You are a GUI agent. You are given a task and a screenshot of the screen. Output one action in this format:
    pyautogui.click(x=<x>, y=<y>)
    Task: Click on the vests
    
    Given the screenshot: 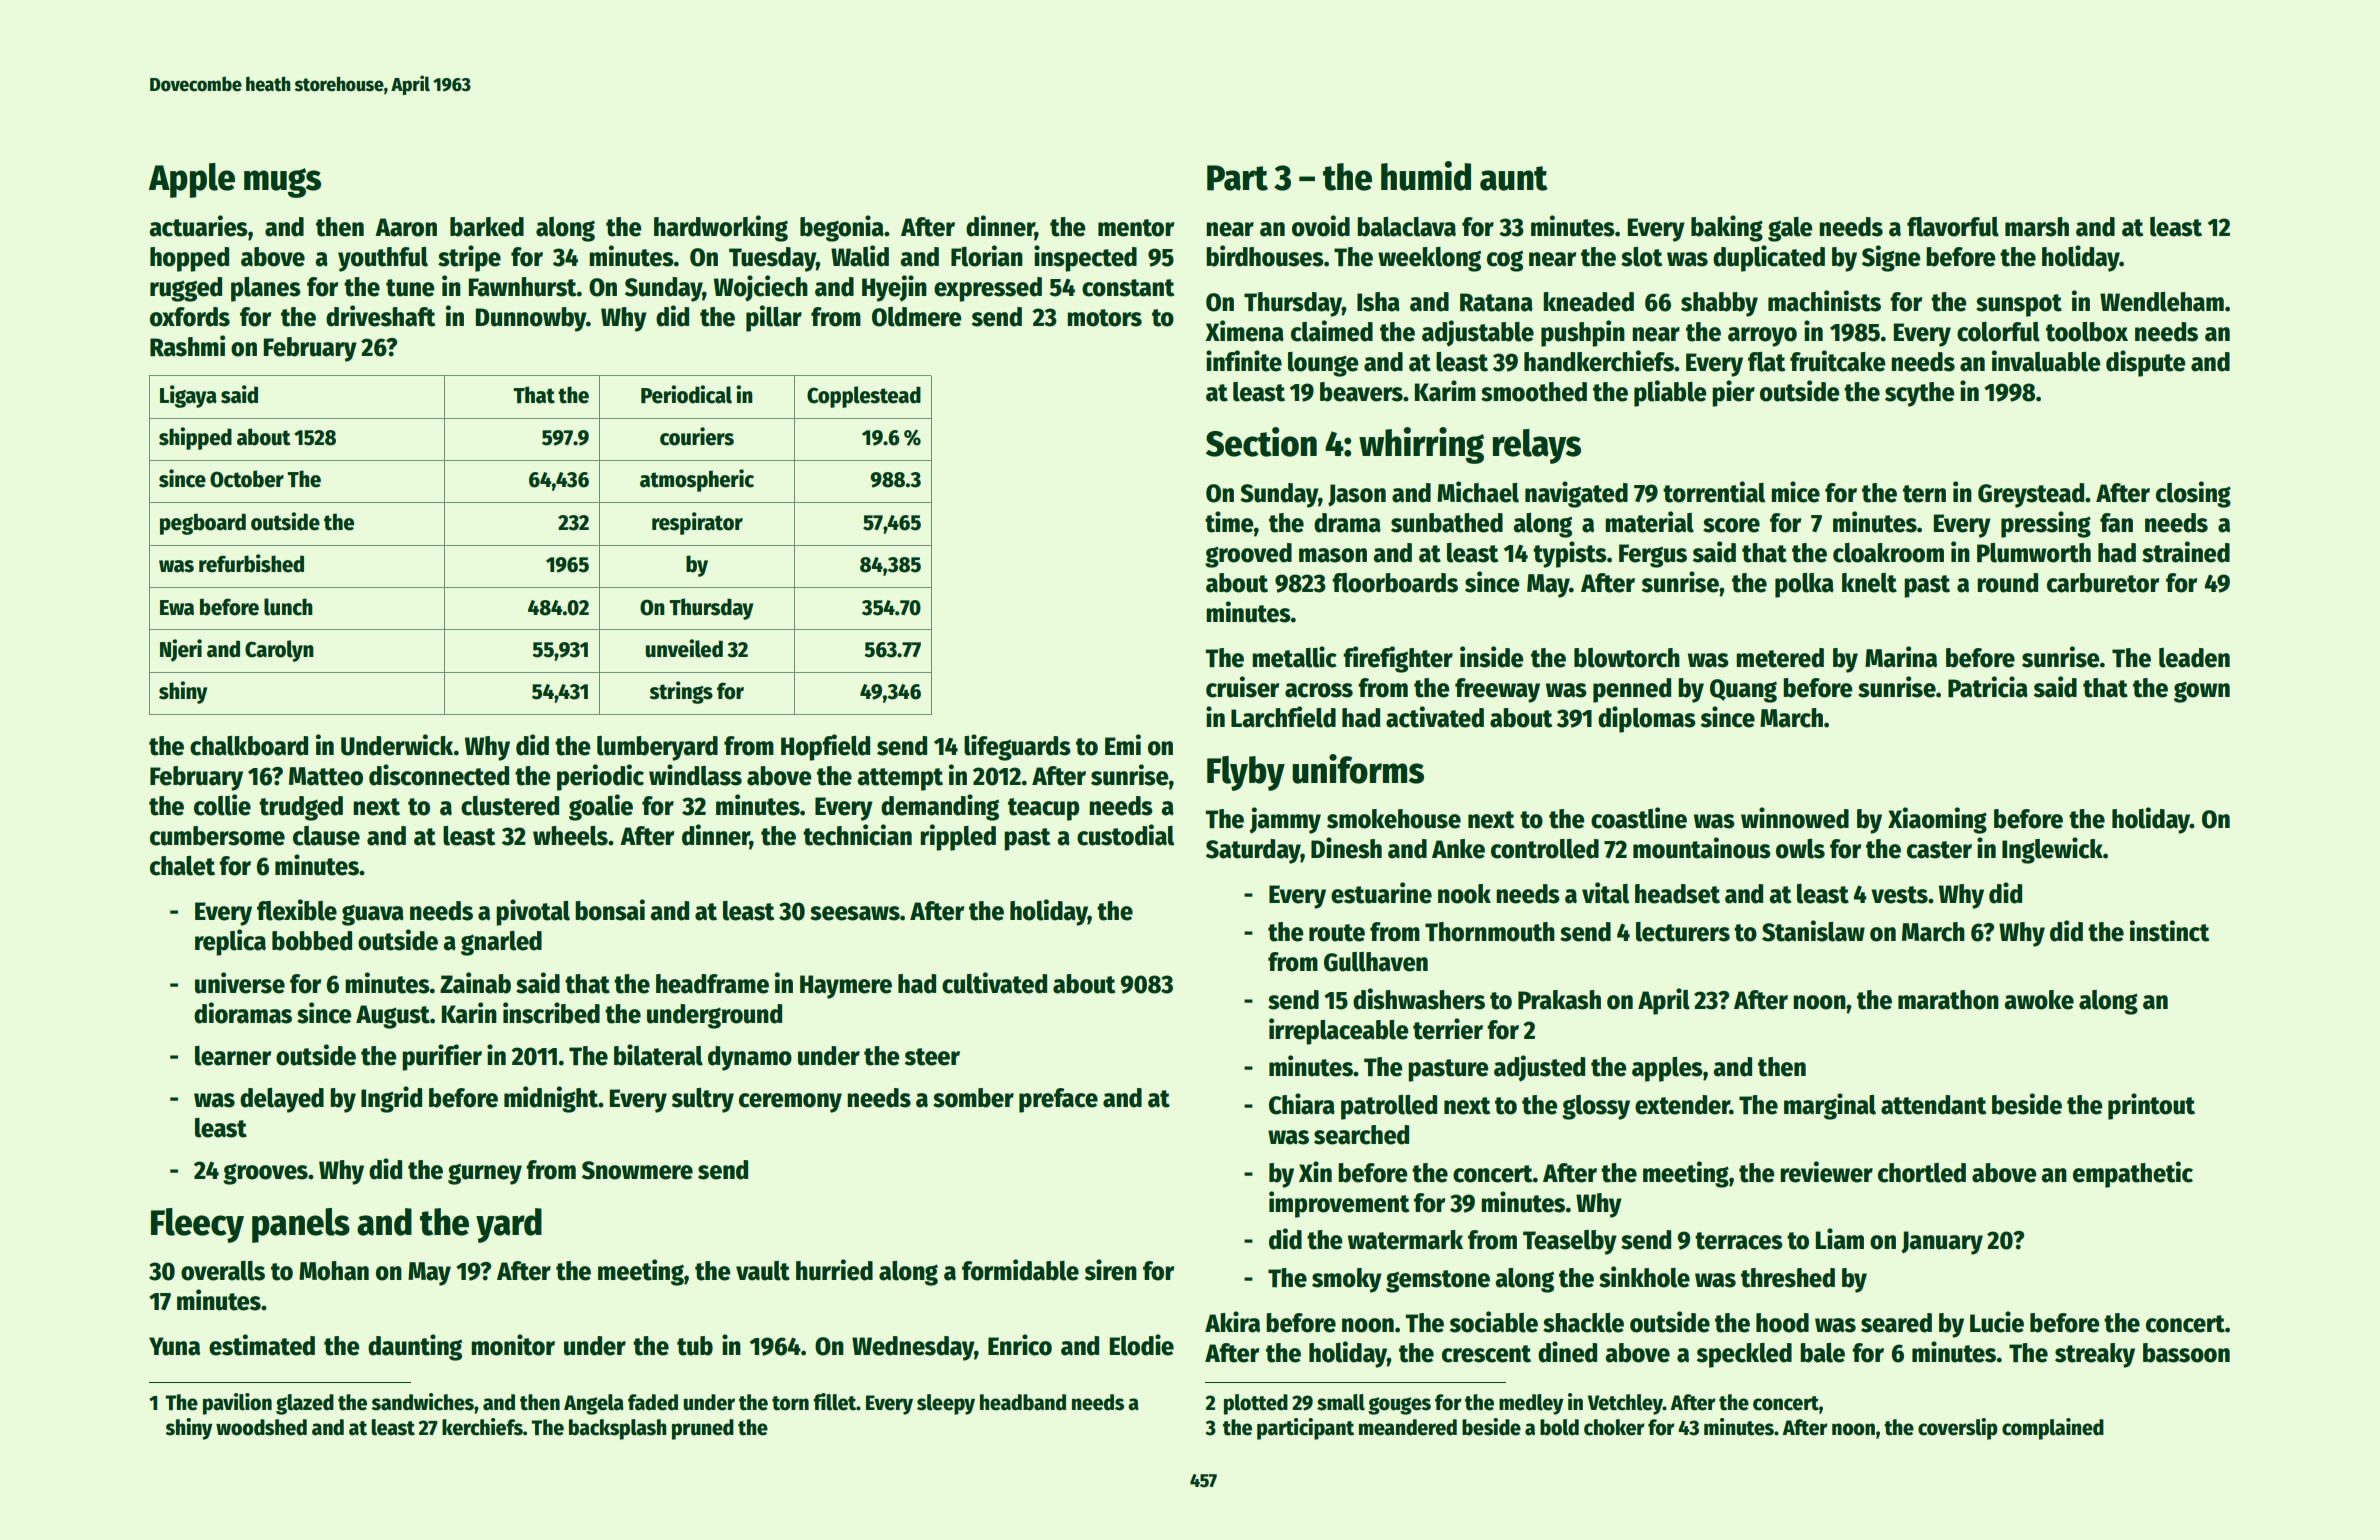 What is the action you would take?
    pyautogui.click(x=1899, y=895)
